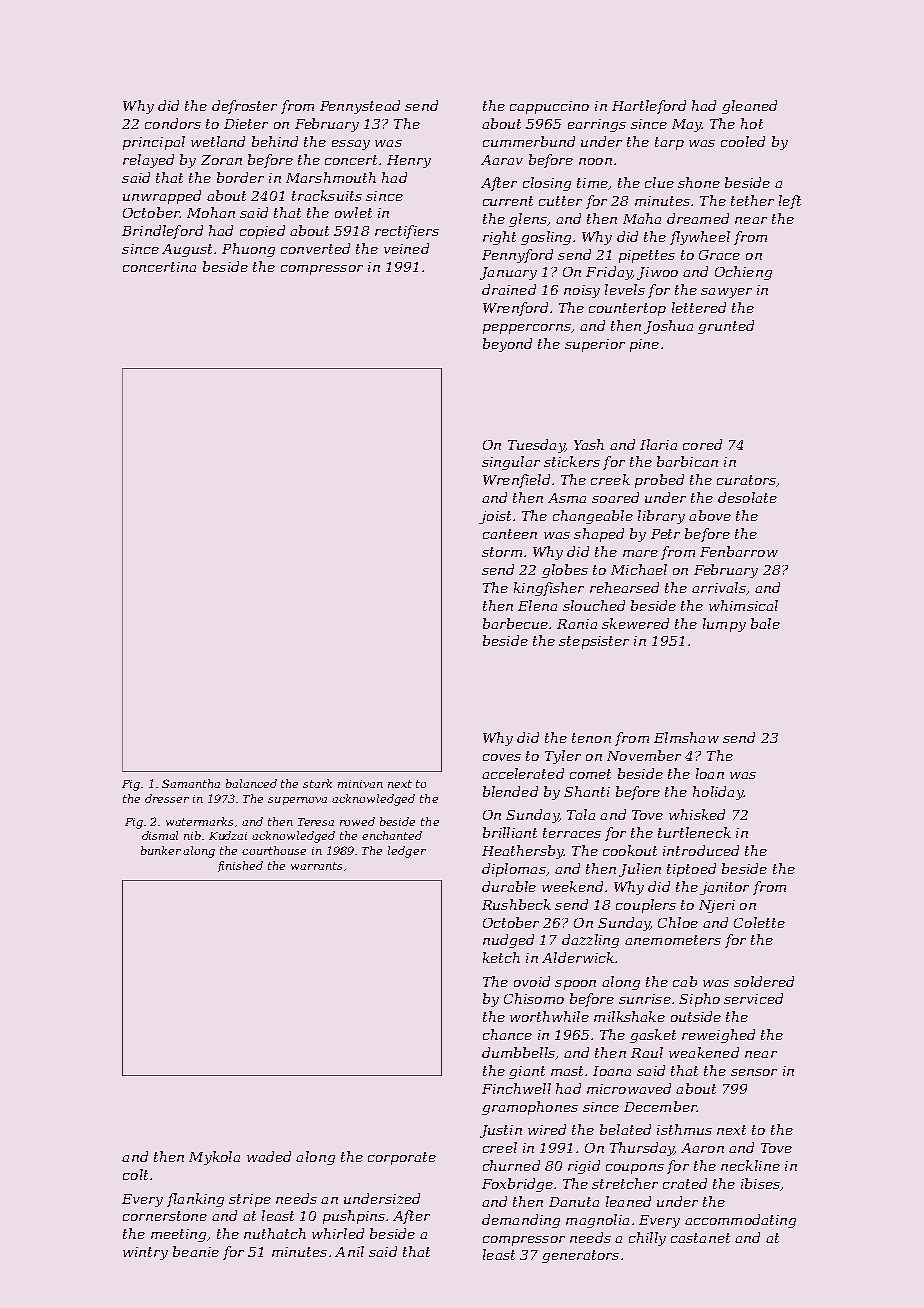 The height and width of the screenshot is (1308, 924). I want to click on dreamed, so click(698, 218).
